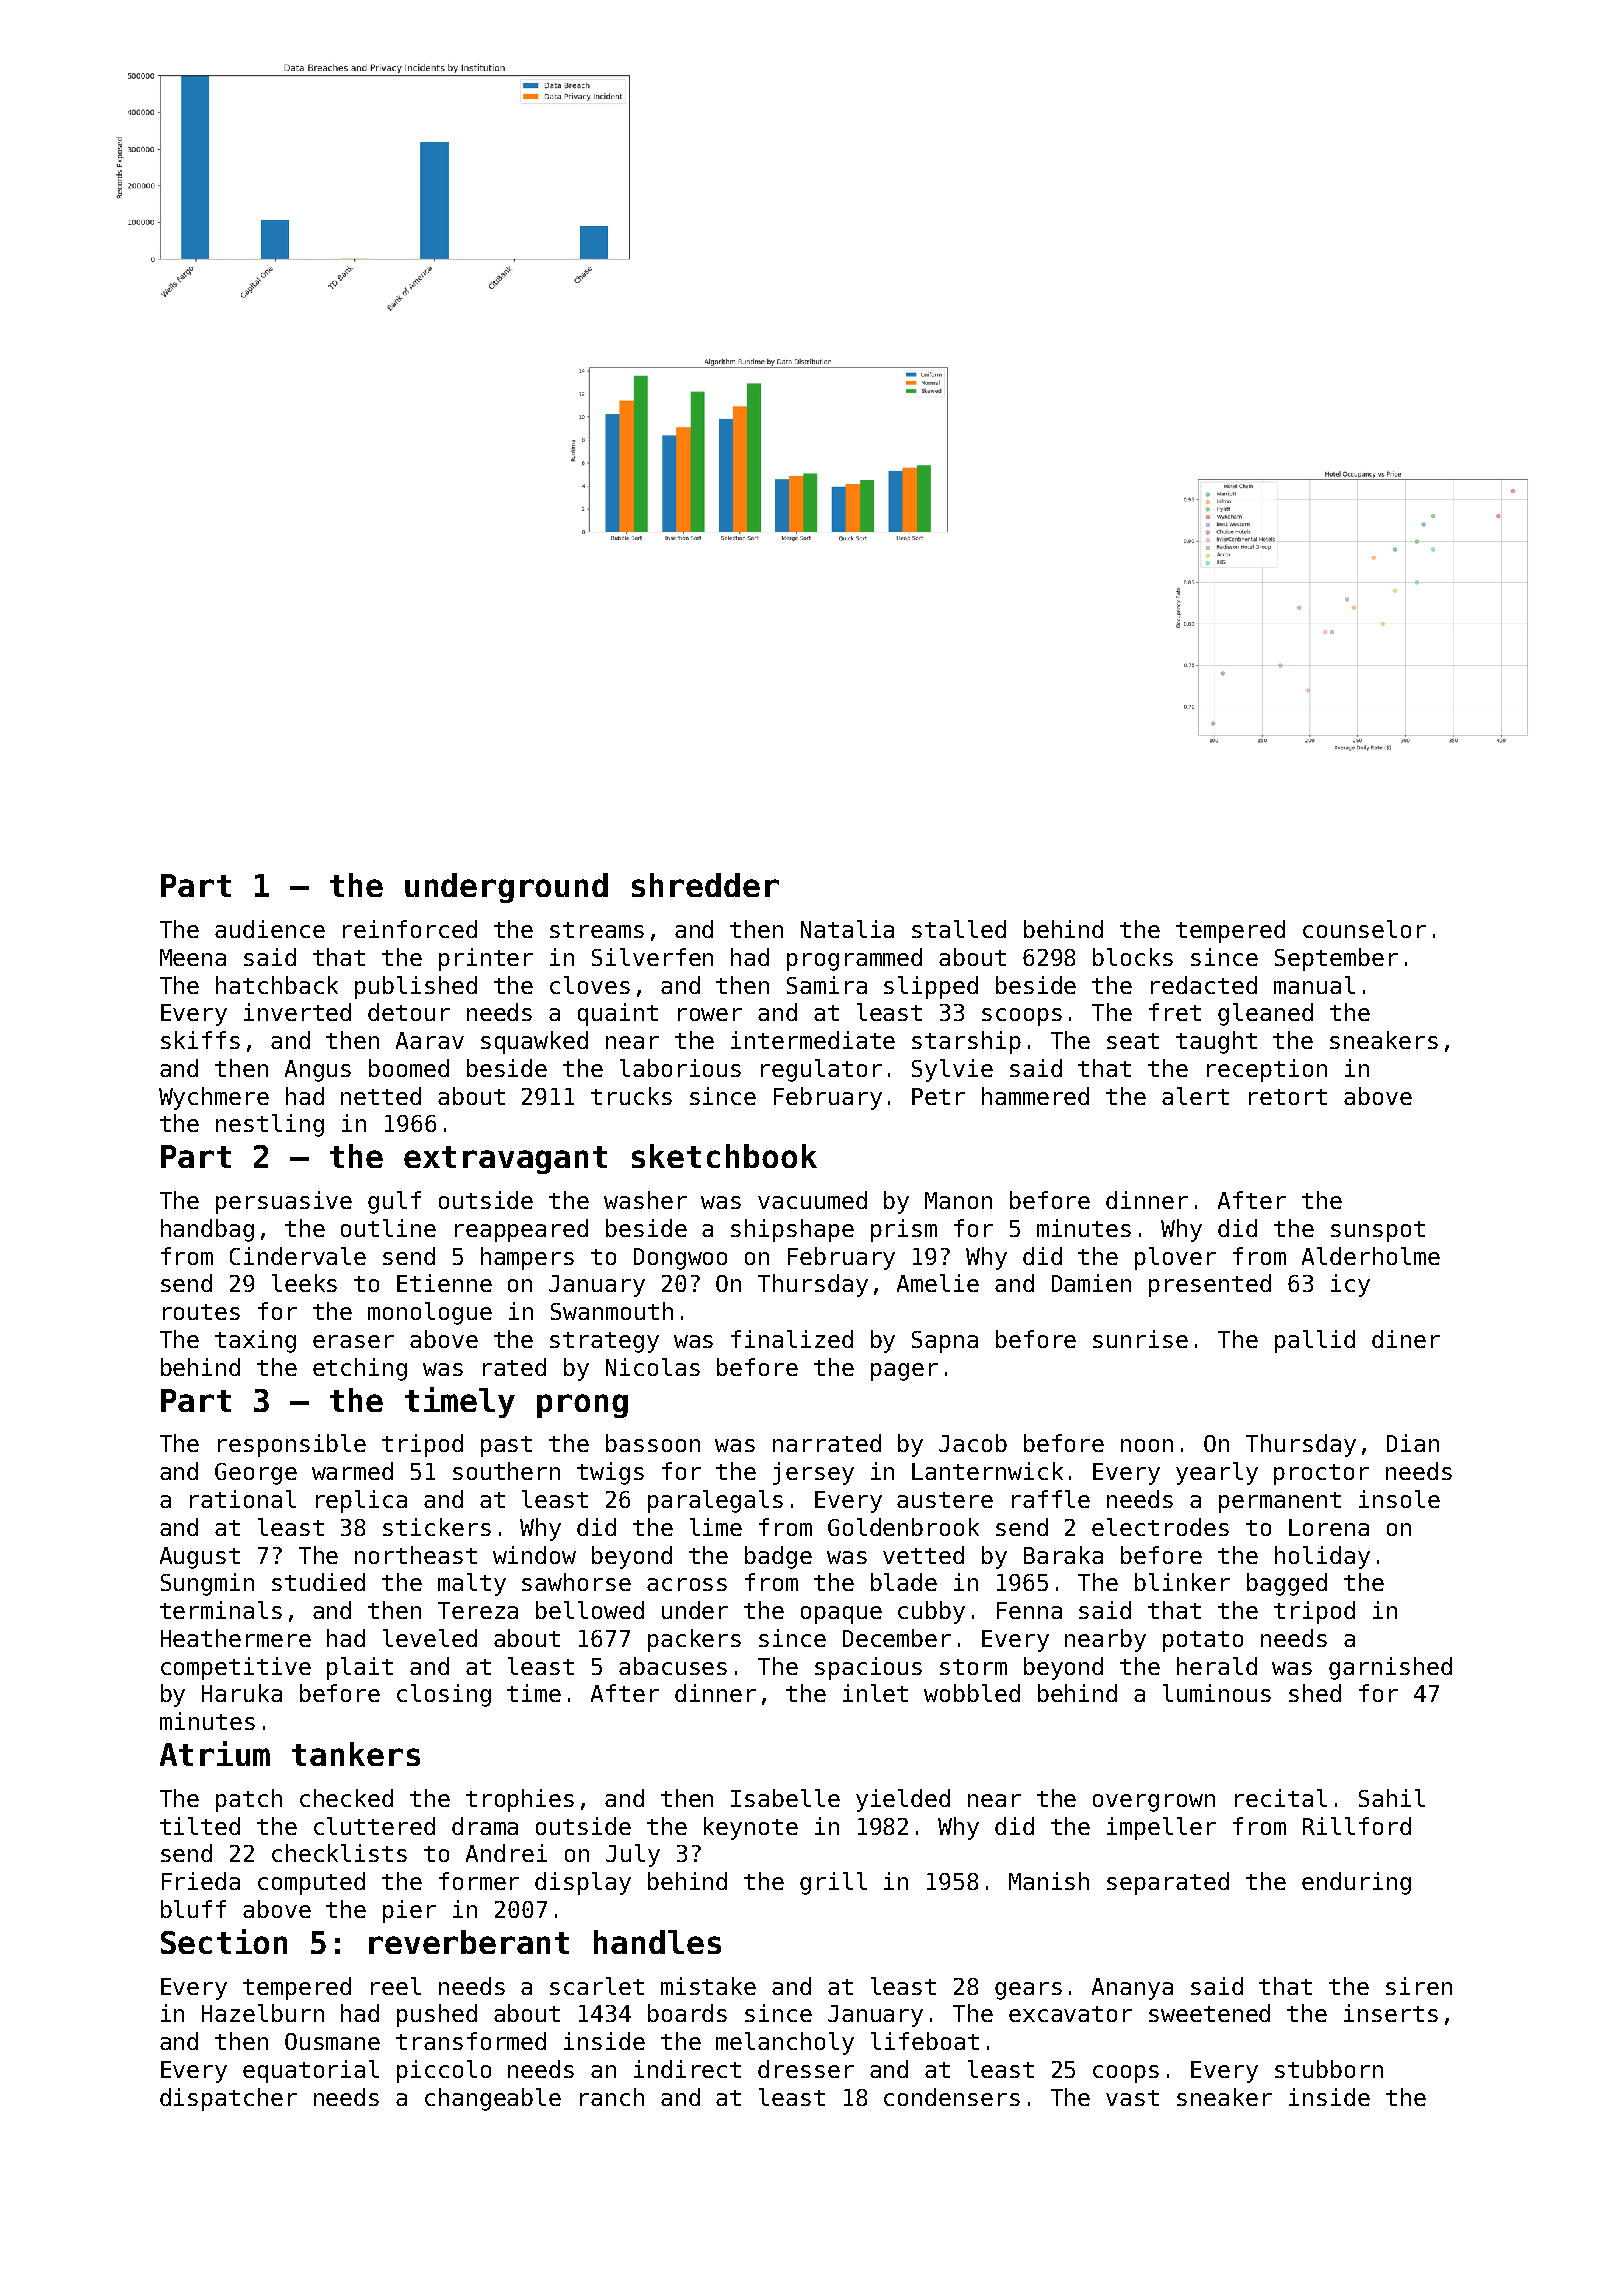 The height and width of the screenshot is (2292, 1620). I want to click on Sungmin, so click(207, 1584).
